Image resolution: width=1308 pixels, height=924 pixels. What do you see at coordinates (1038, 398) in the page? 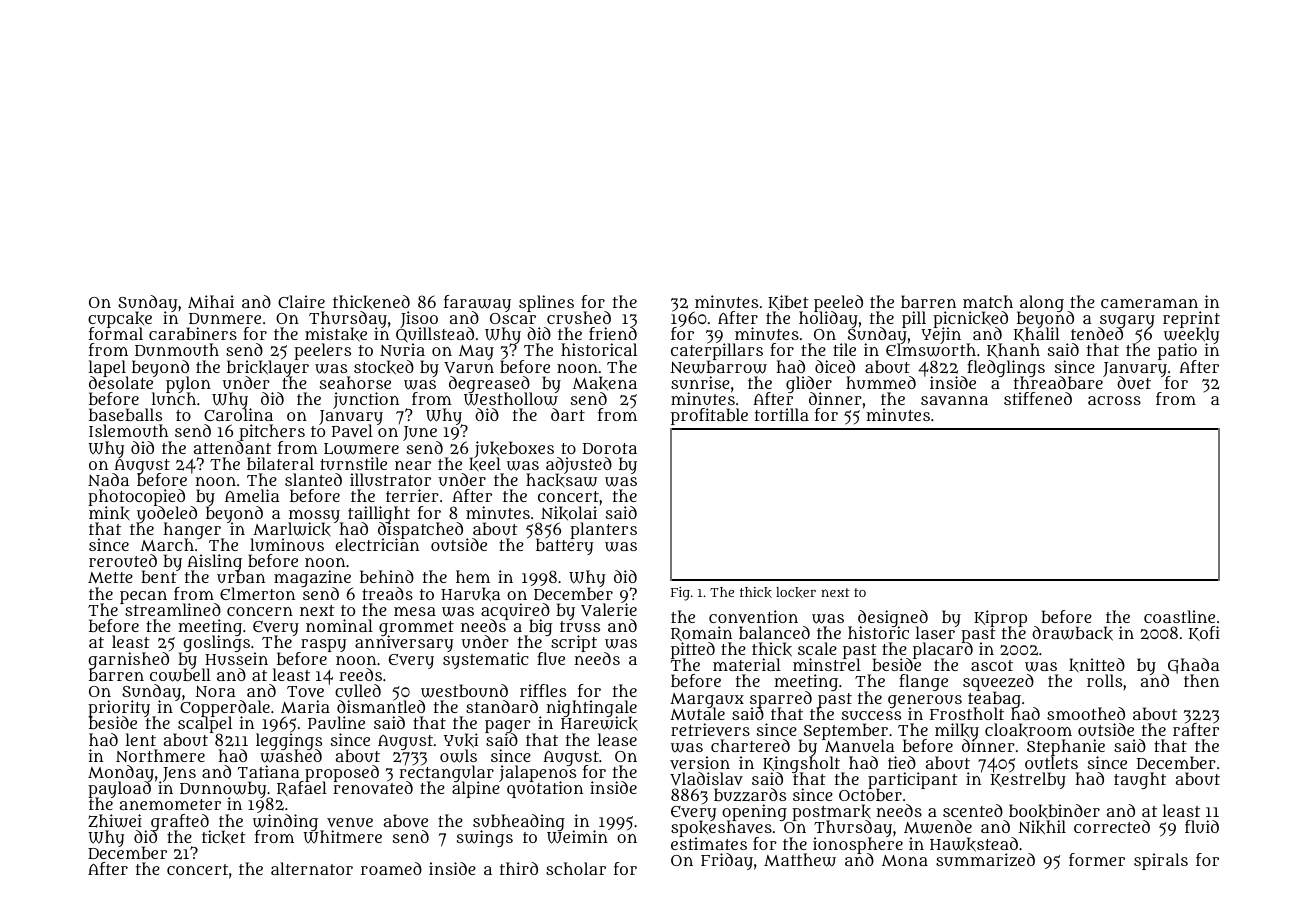
I see `stiffened` at bounding box center [1038, 398].
